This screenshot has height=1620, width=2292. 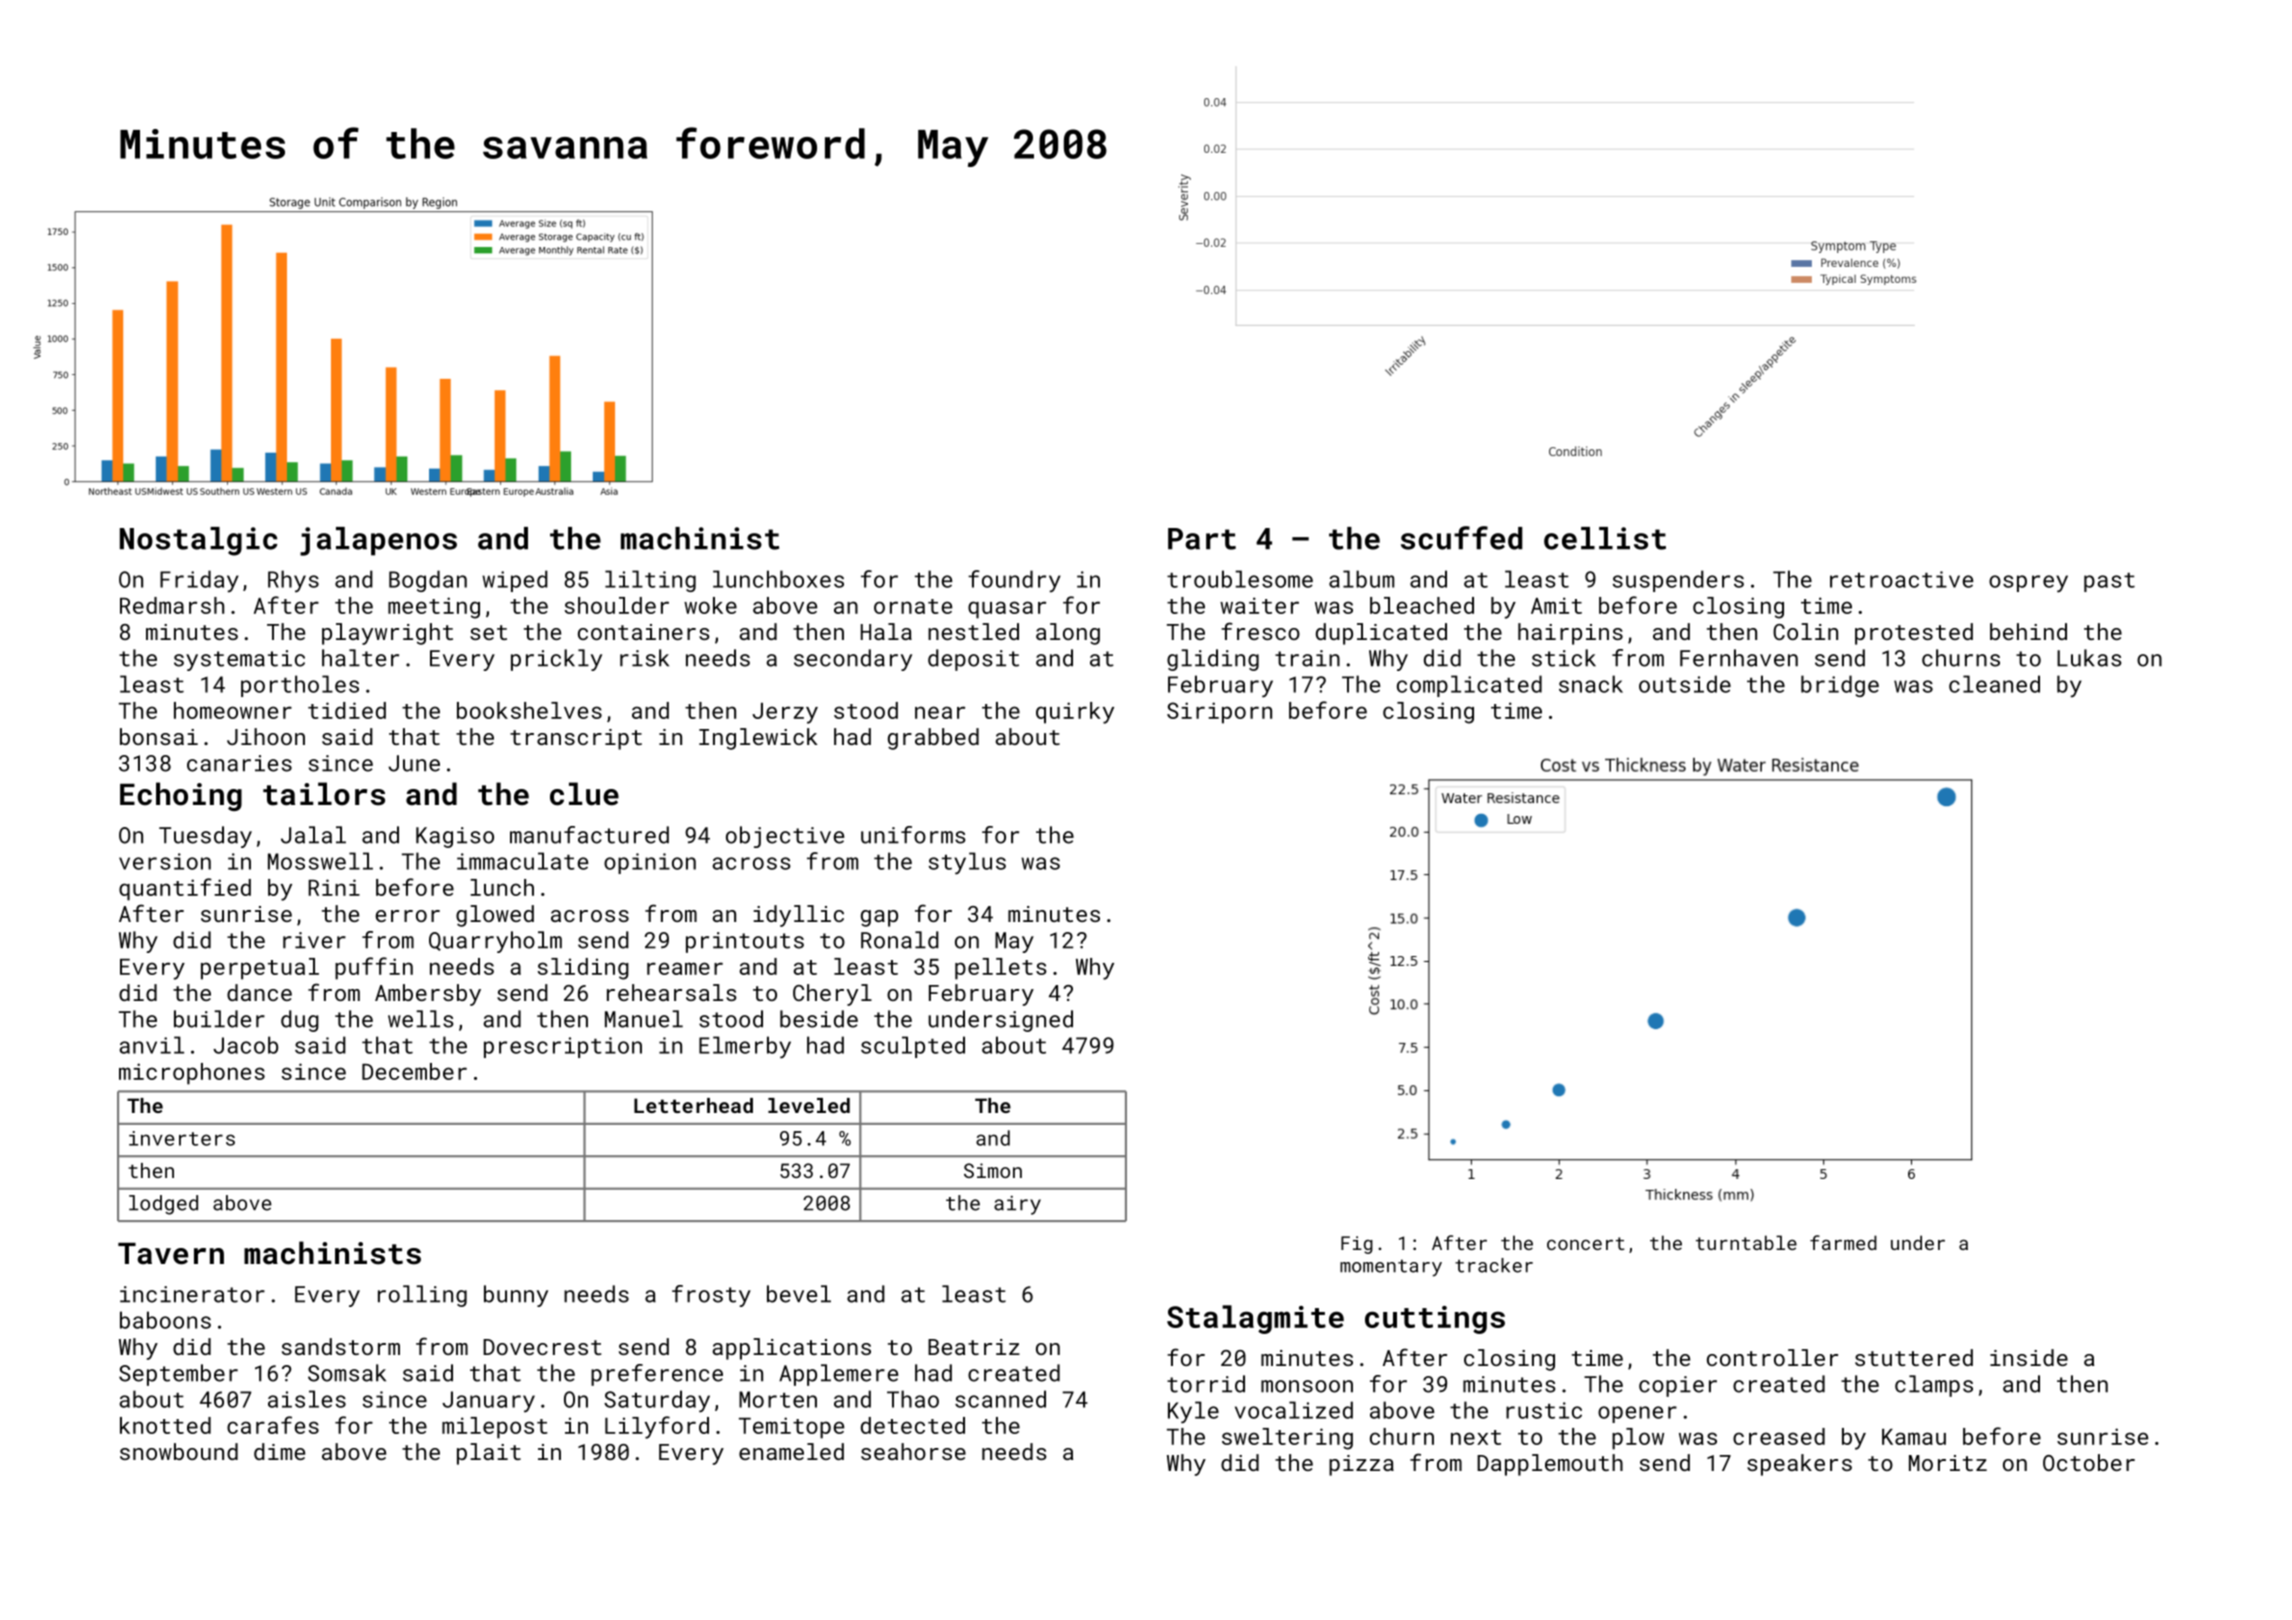 What do you see at coordinates (1901, 579) in the screenshot?
I see `retroactive` at bounding box center [1901, 579].
